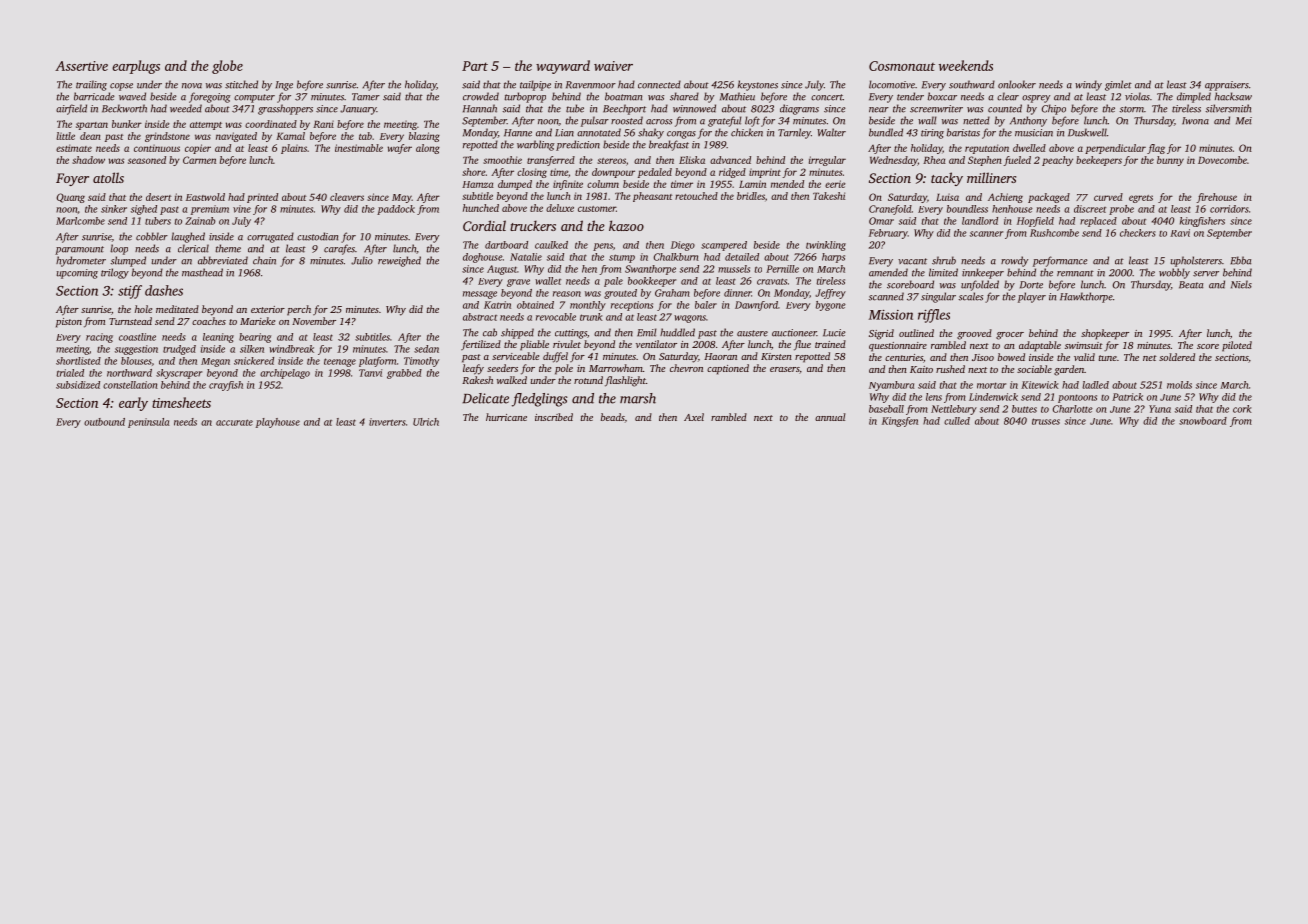  I want to click on shopkeeper, so click(1105, 334).
